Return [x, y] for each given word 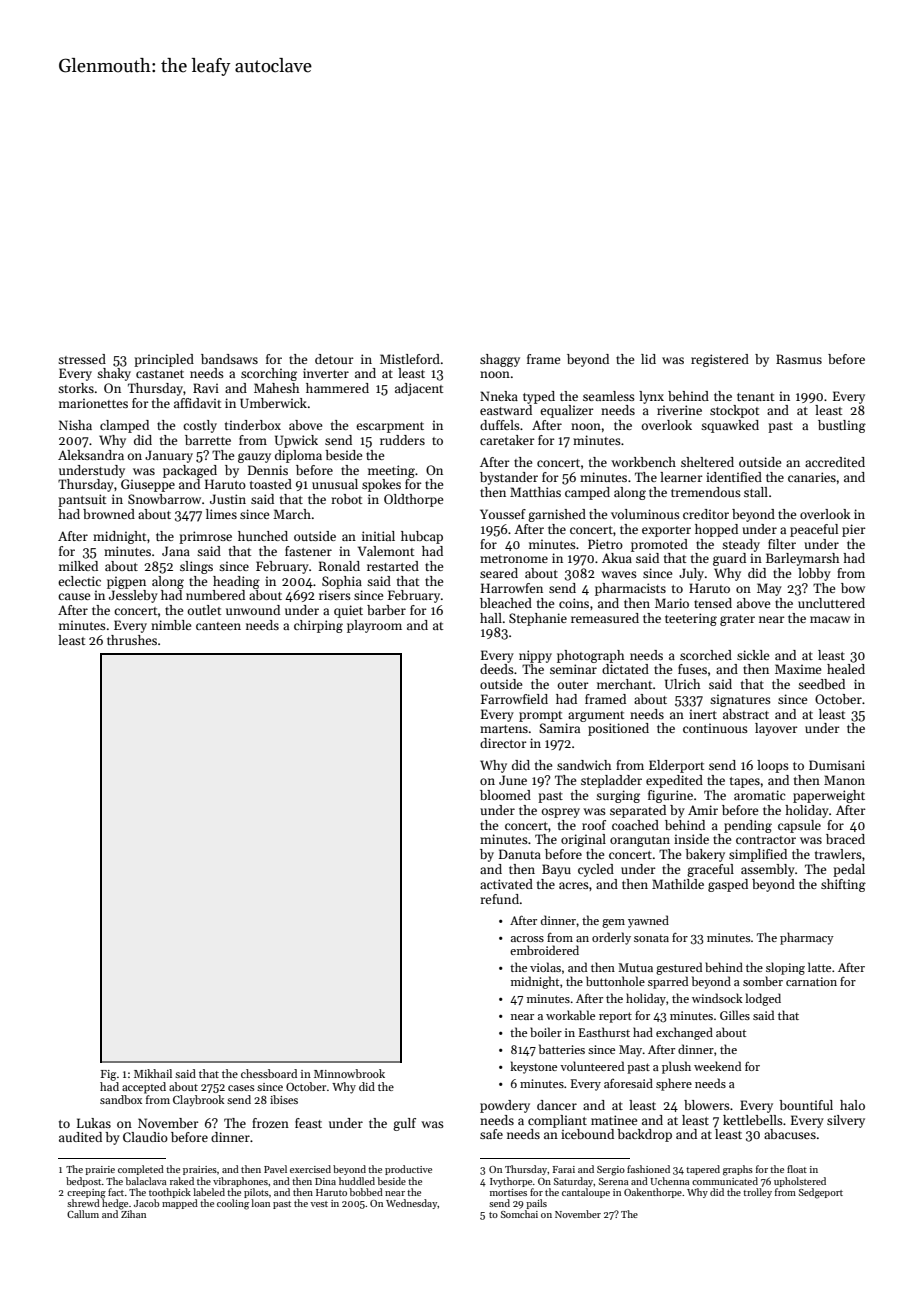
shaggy [500, 360]
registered [720, 360]
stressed [82, 359]
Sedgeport [821, 1193]
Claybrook [199, 1101]
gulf [404, 1124]
